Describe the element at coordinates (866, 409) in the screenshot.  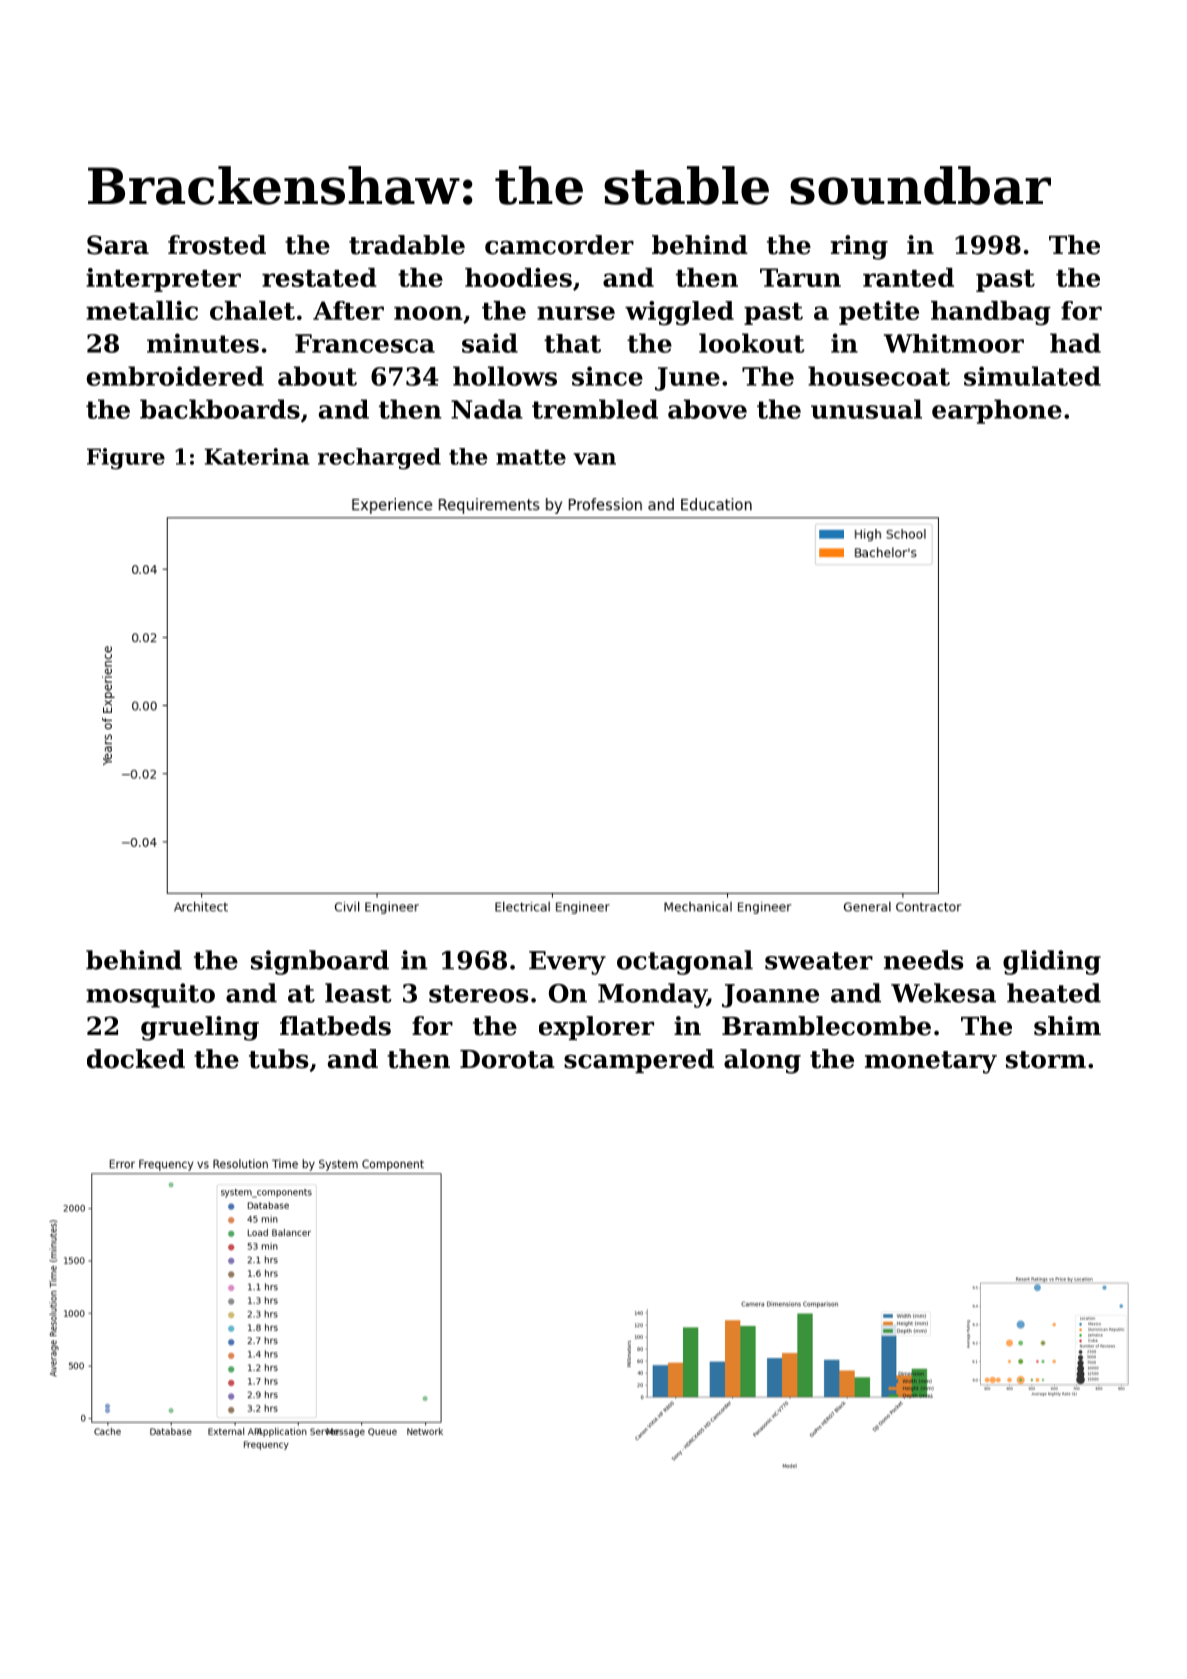
I see `unusual` at that location.
